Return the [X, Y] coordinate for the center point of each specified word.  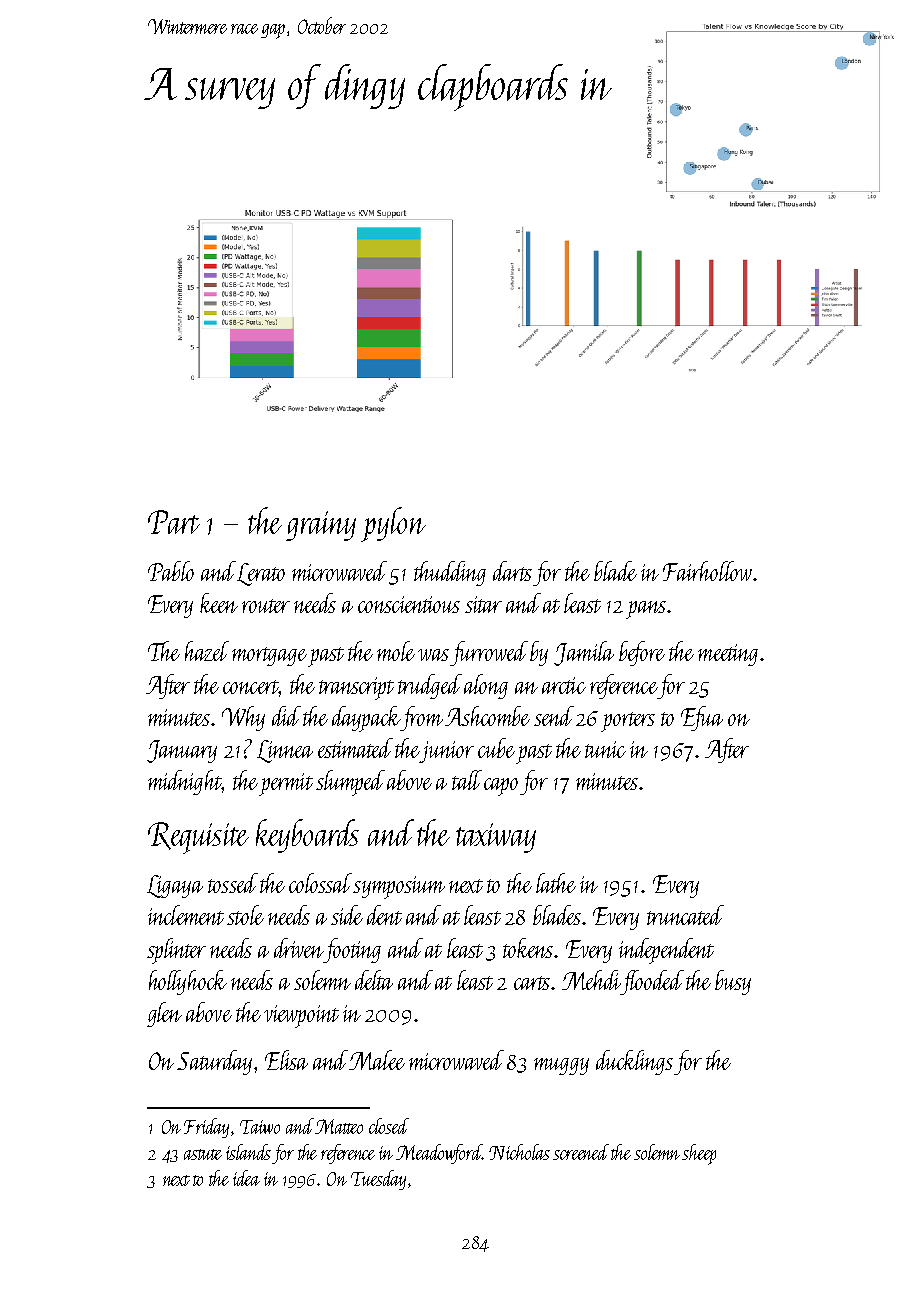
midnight [185, 782]
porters [628, 722]
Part [174, 522]
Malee [377, 1060]
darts [512, 571]
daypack [366, 719]
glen [164, 1014]
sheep [699, 1154]
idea [246, 1178]
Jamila [584, 653]
